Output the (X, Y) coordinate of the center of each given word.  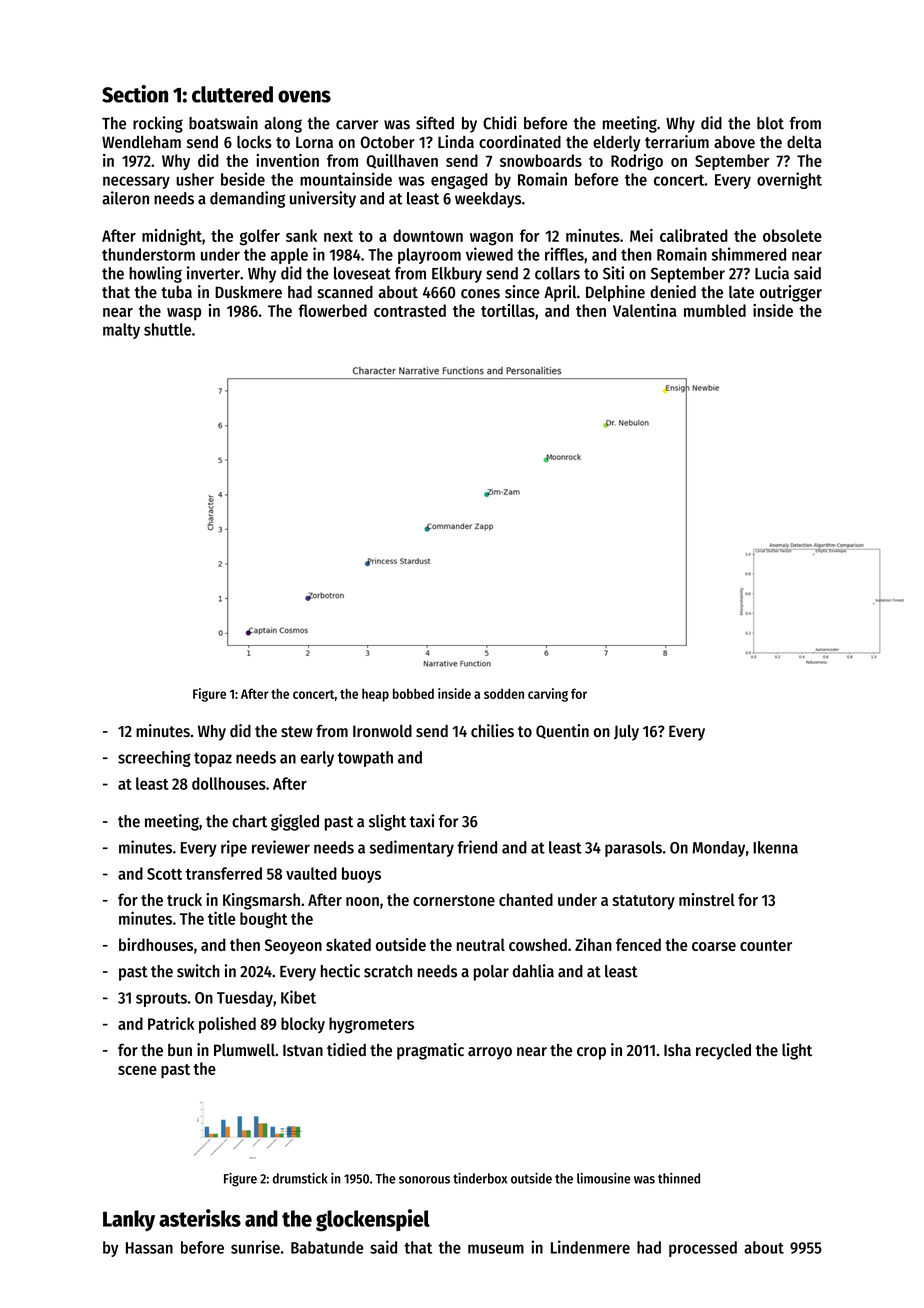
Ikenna (775, 847)
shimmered (749, 254)
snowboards (541, 160)
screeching (154, 758)
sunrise (255, 1247)
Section (135, 94)
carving (548, 695)
